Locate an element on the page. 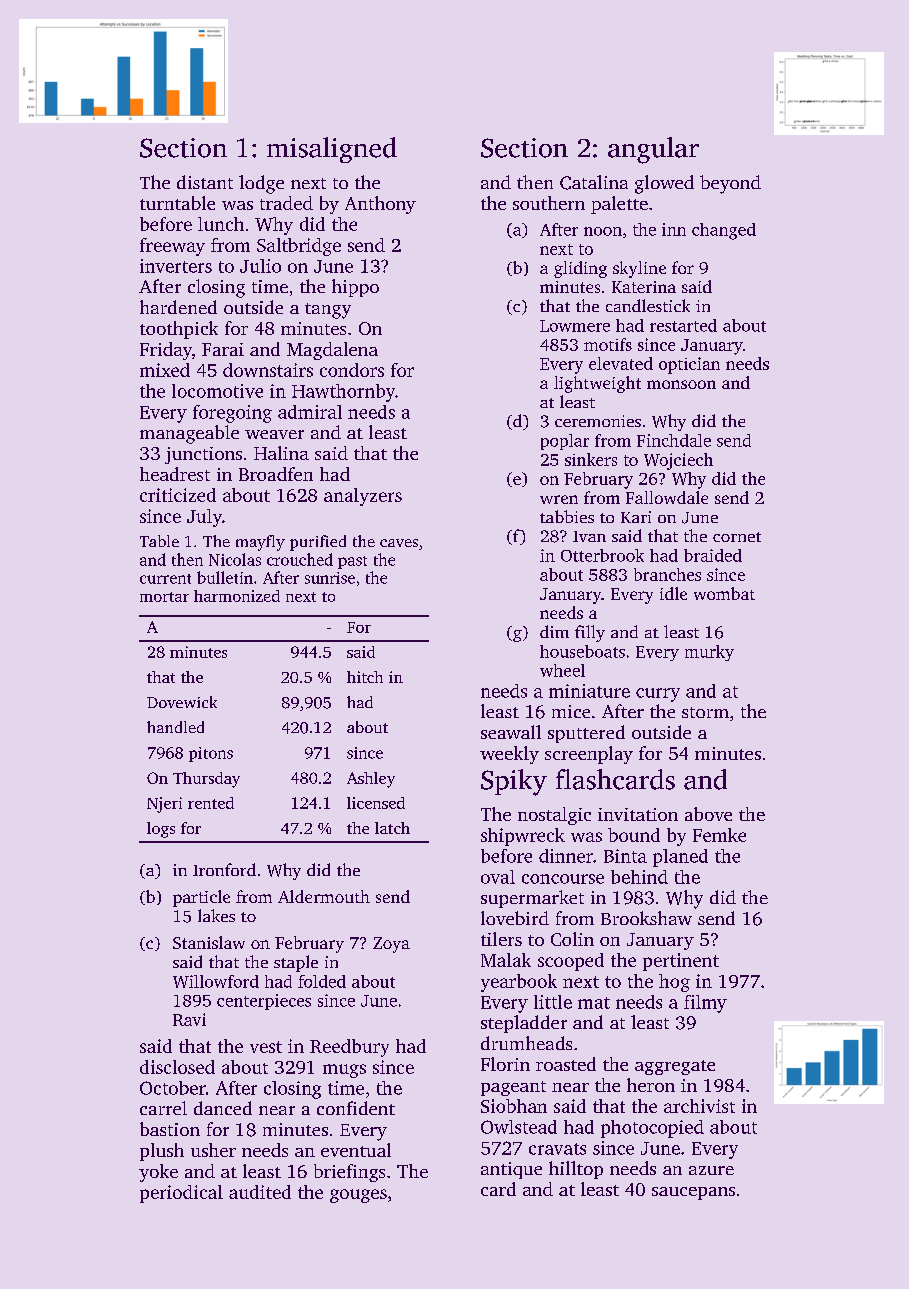 Image resolution: width=909 pixels, height=1289 pixels. periodical is located at coordinates (181, 1194).
